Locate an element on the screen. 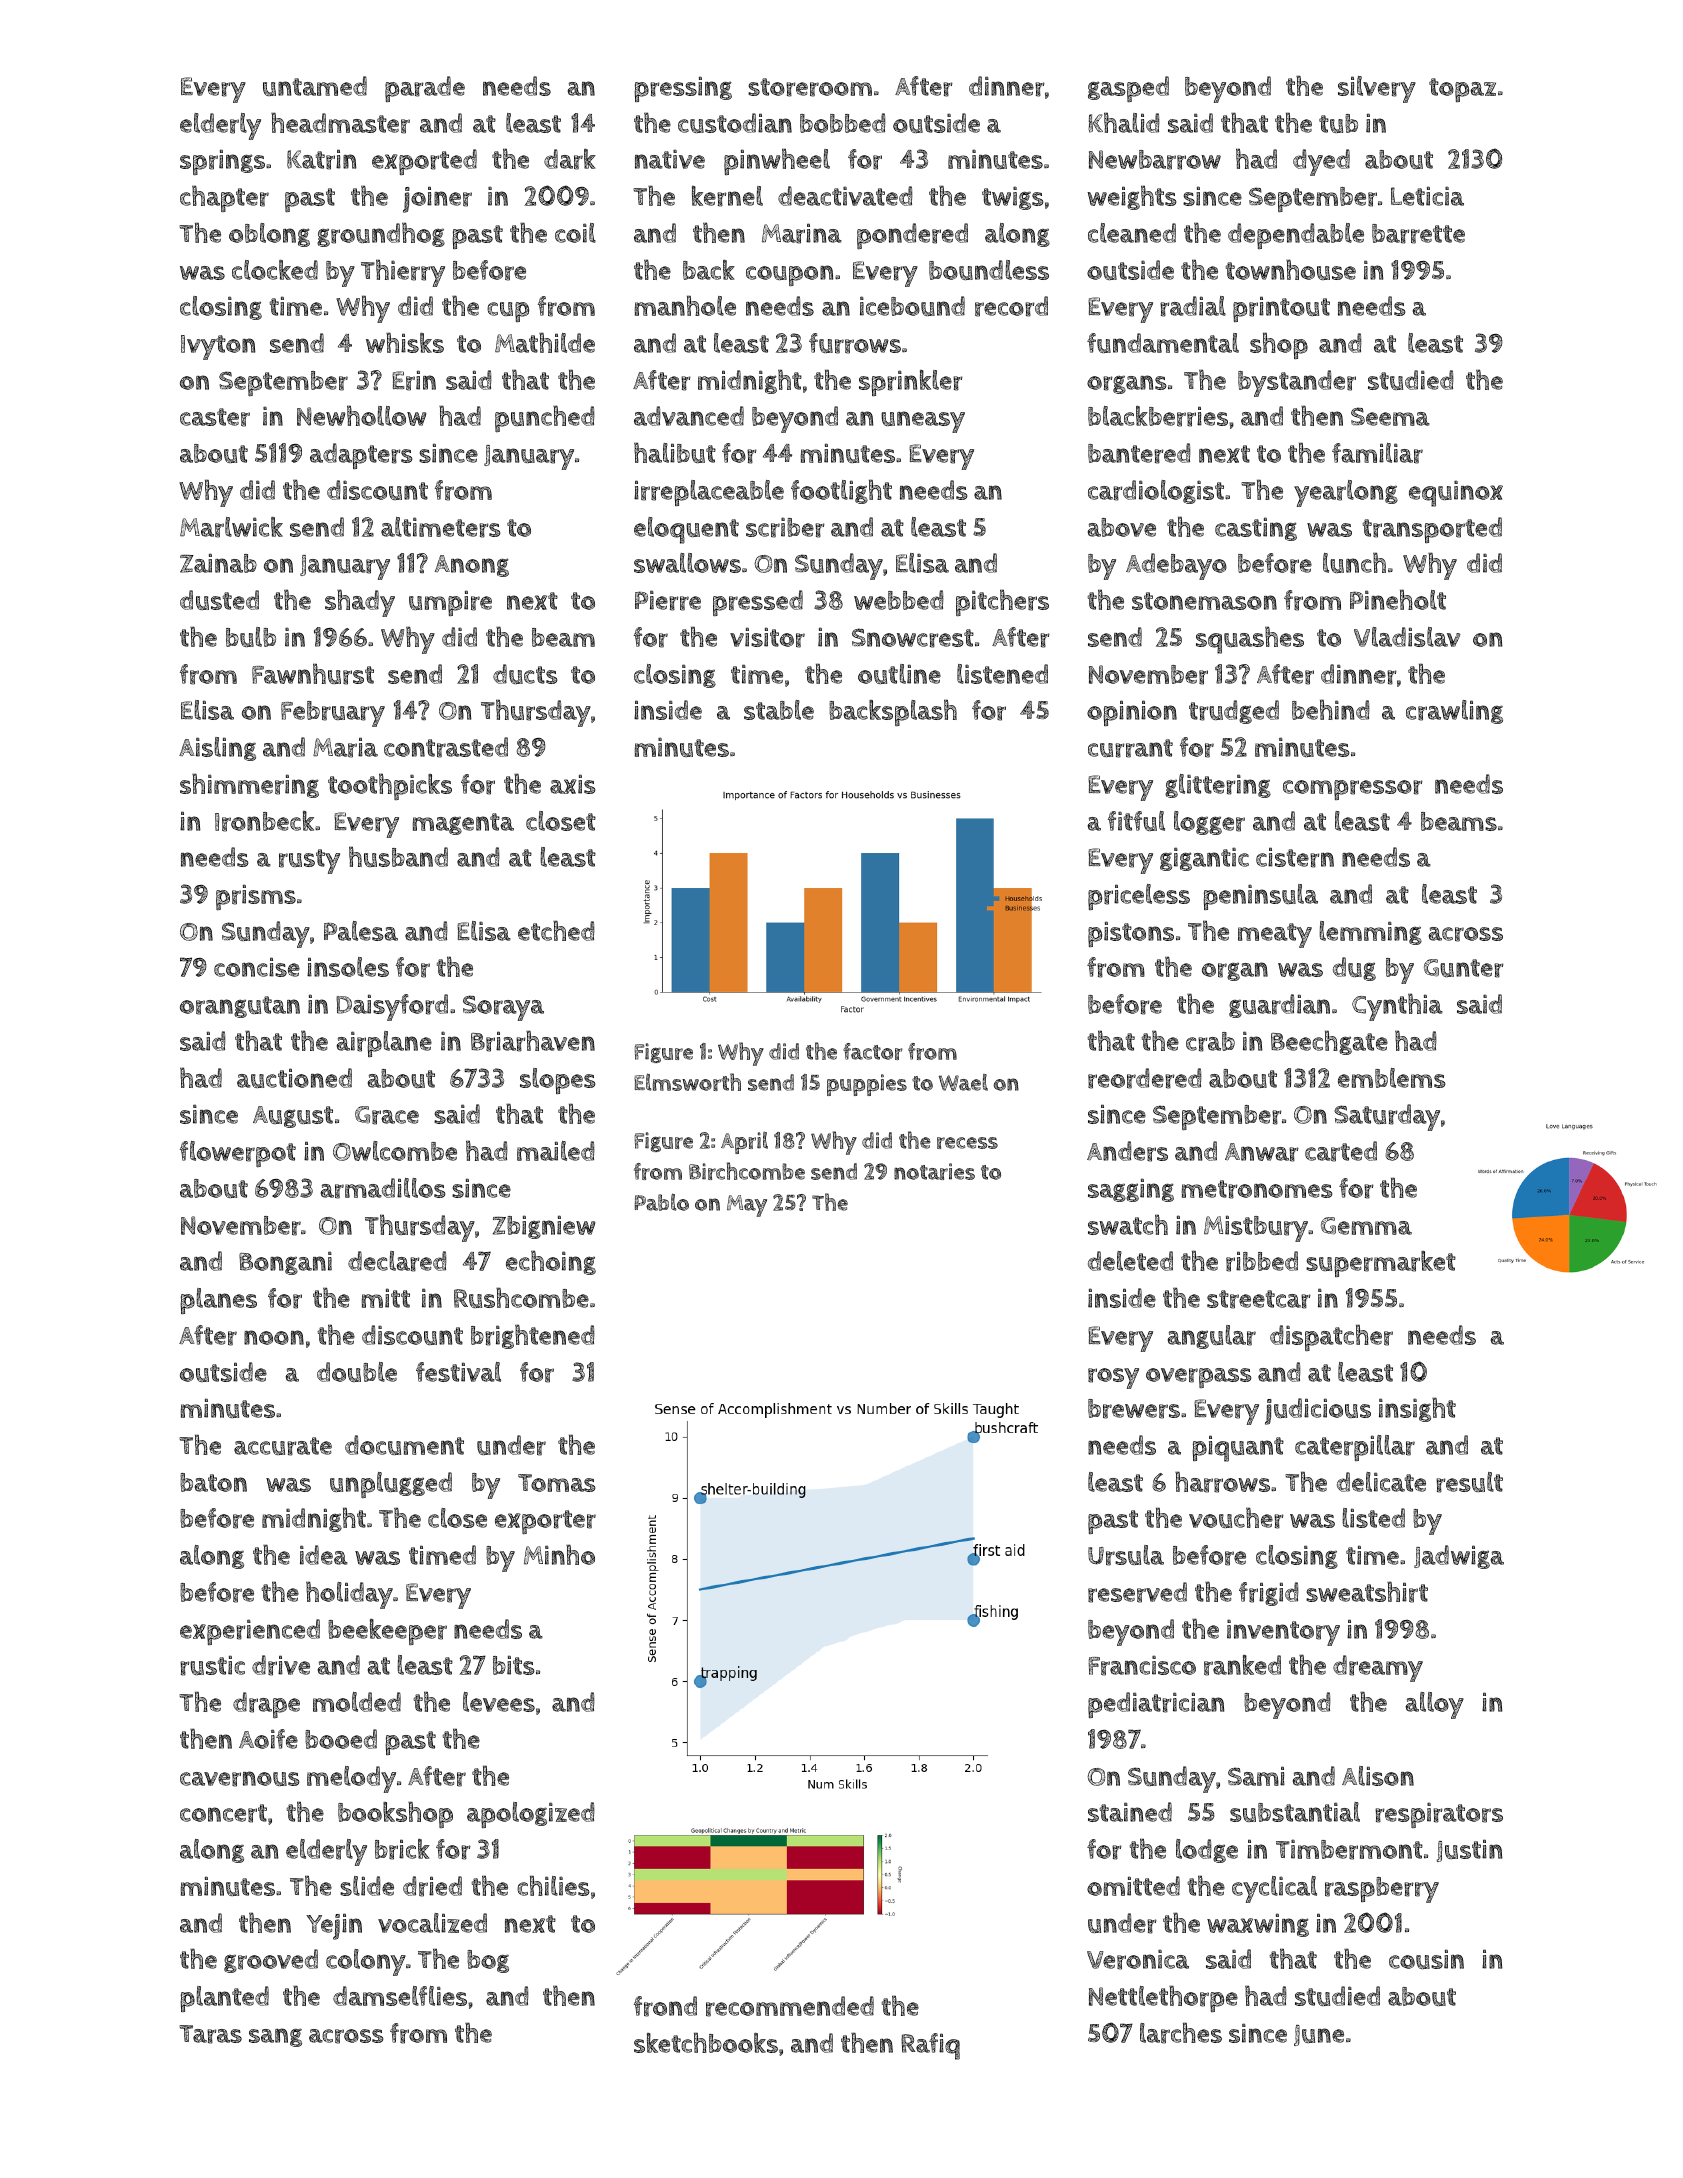 This screenshot has height=2178, width=1683. stained is located at coordinates (1130, 1812).
